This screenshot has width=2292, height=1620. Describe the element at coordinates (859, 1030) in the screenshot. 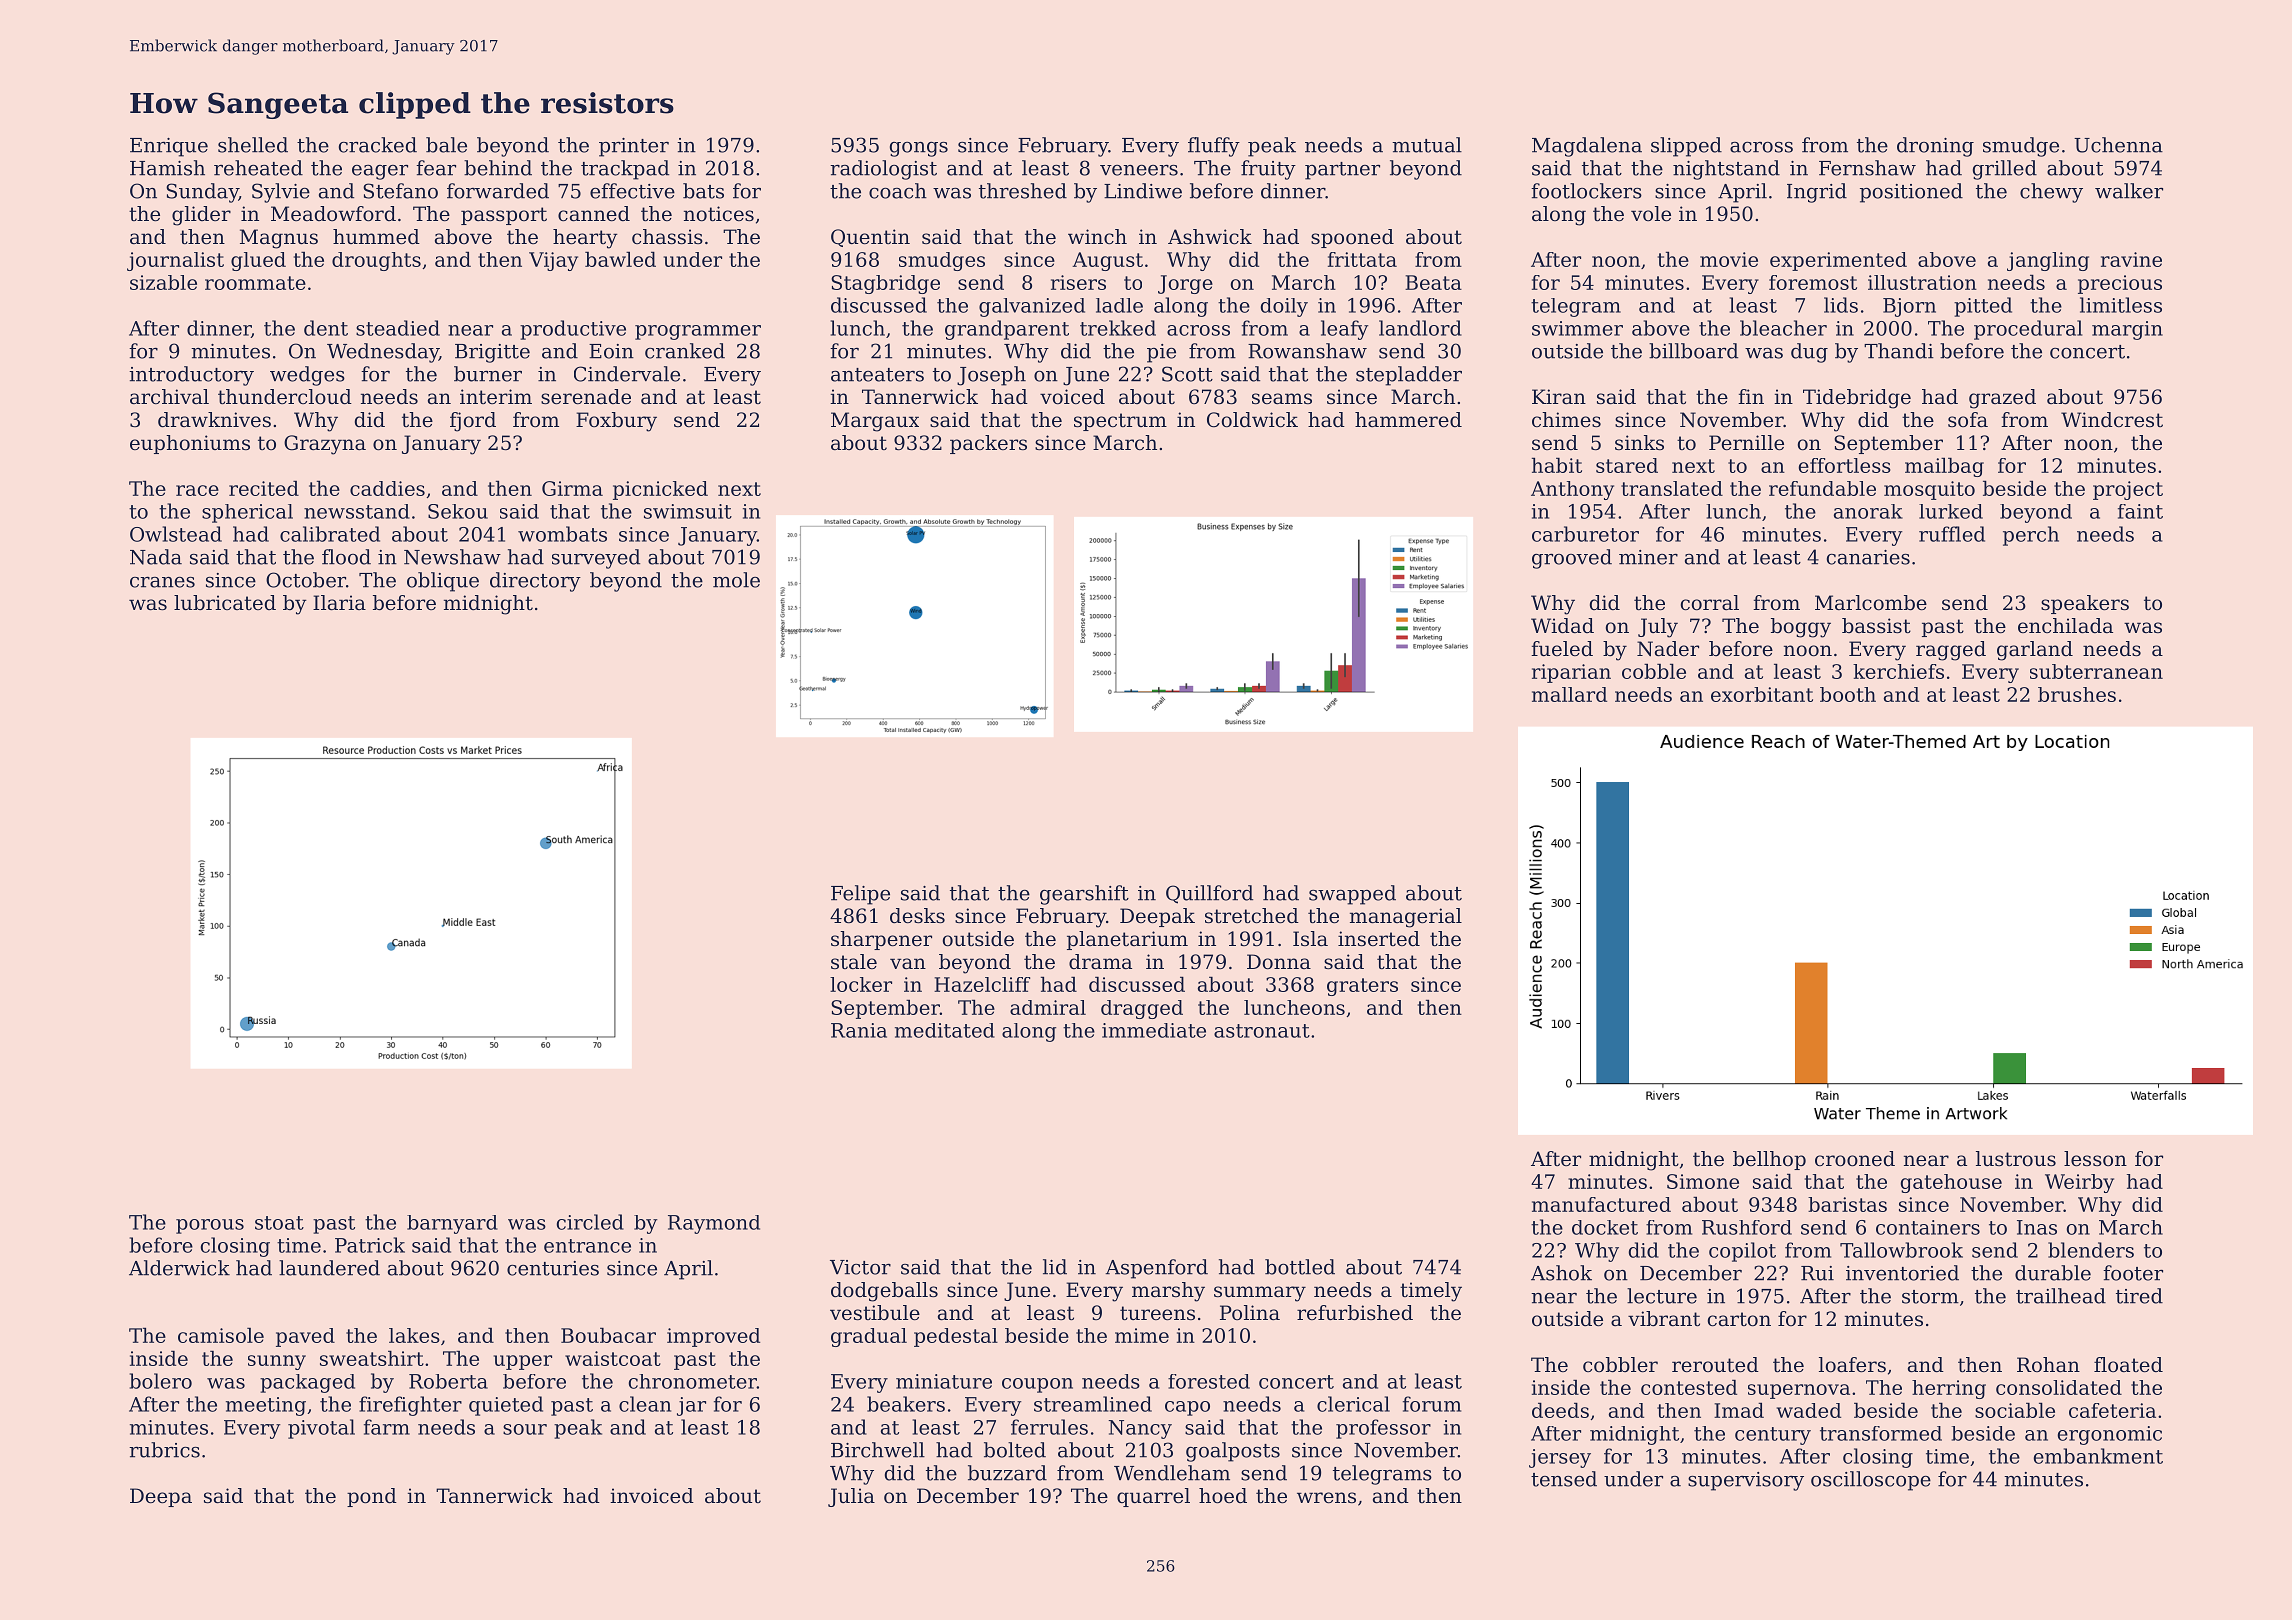

I see `Rania` at that location.
